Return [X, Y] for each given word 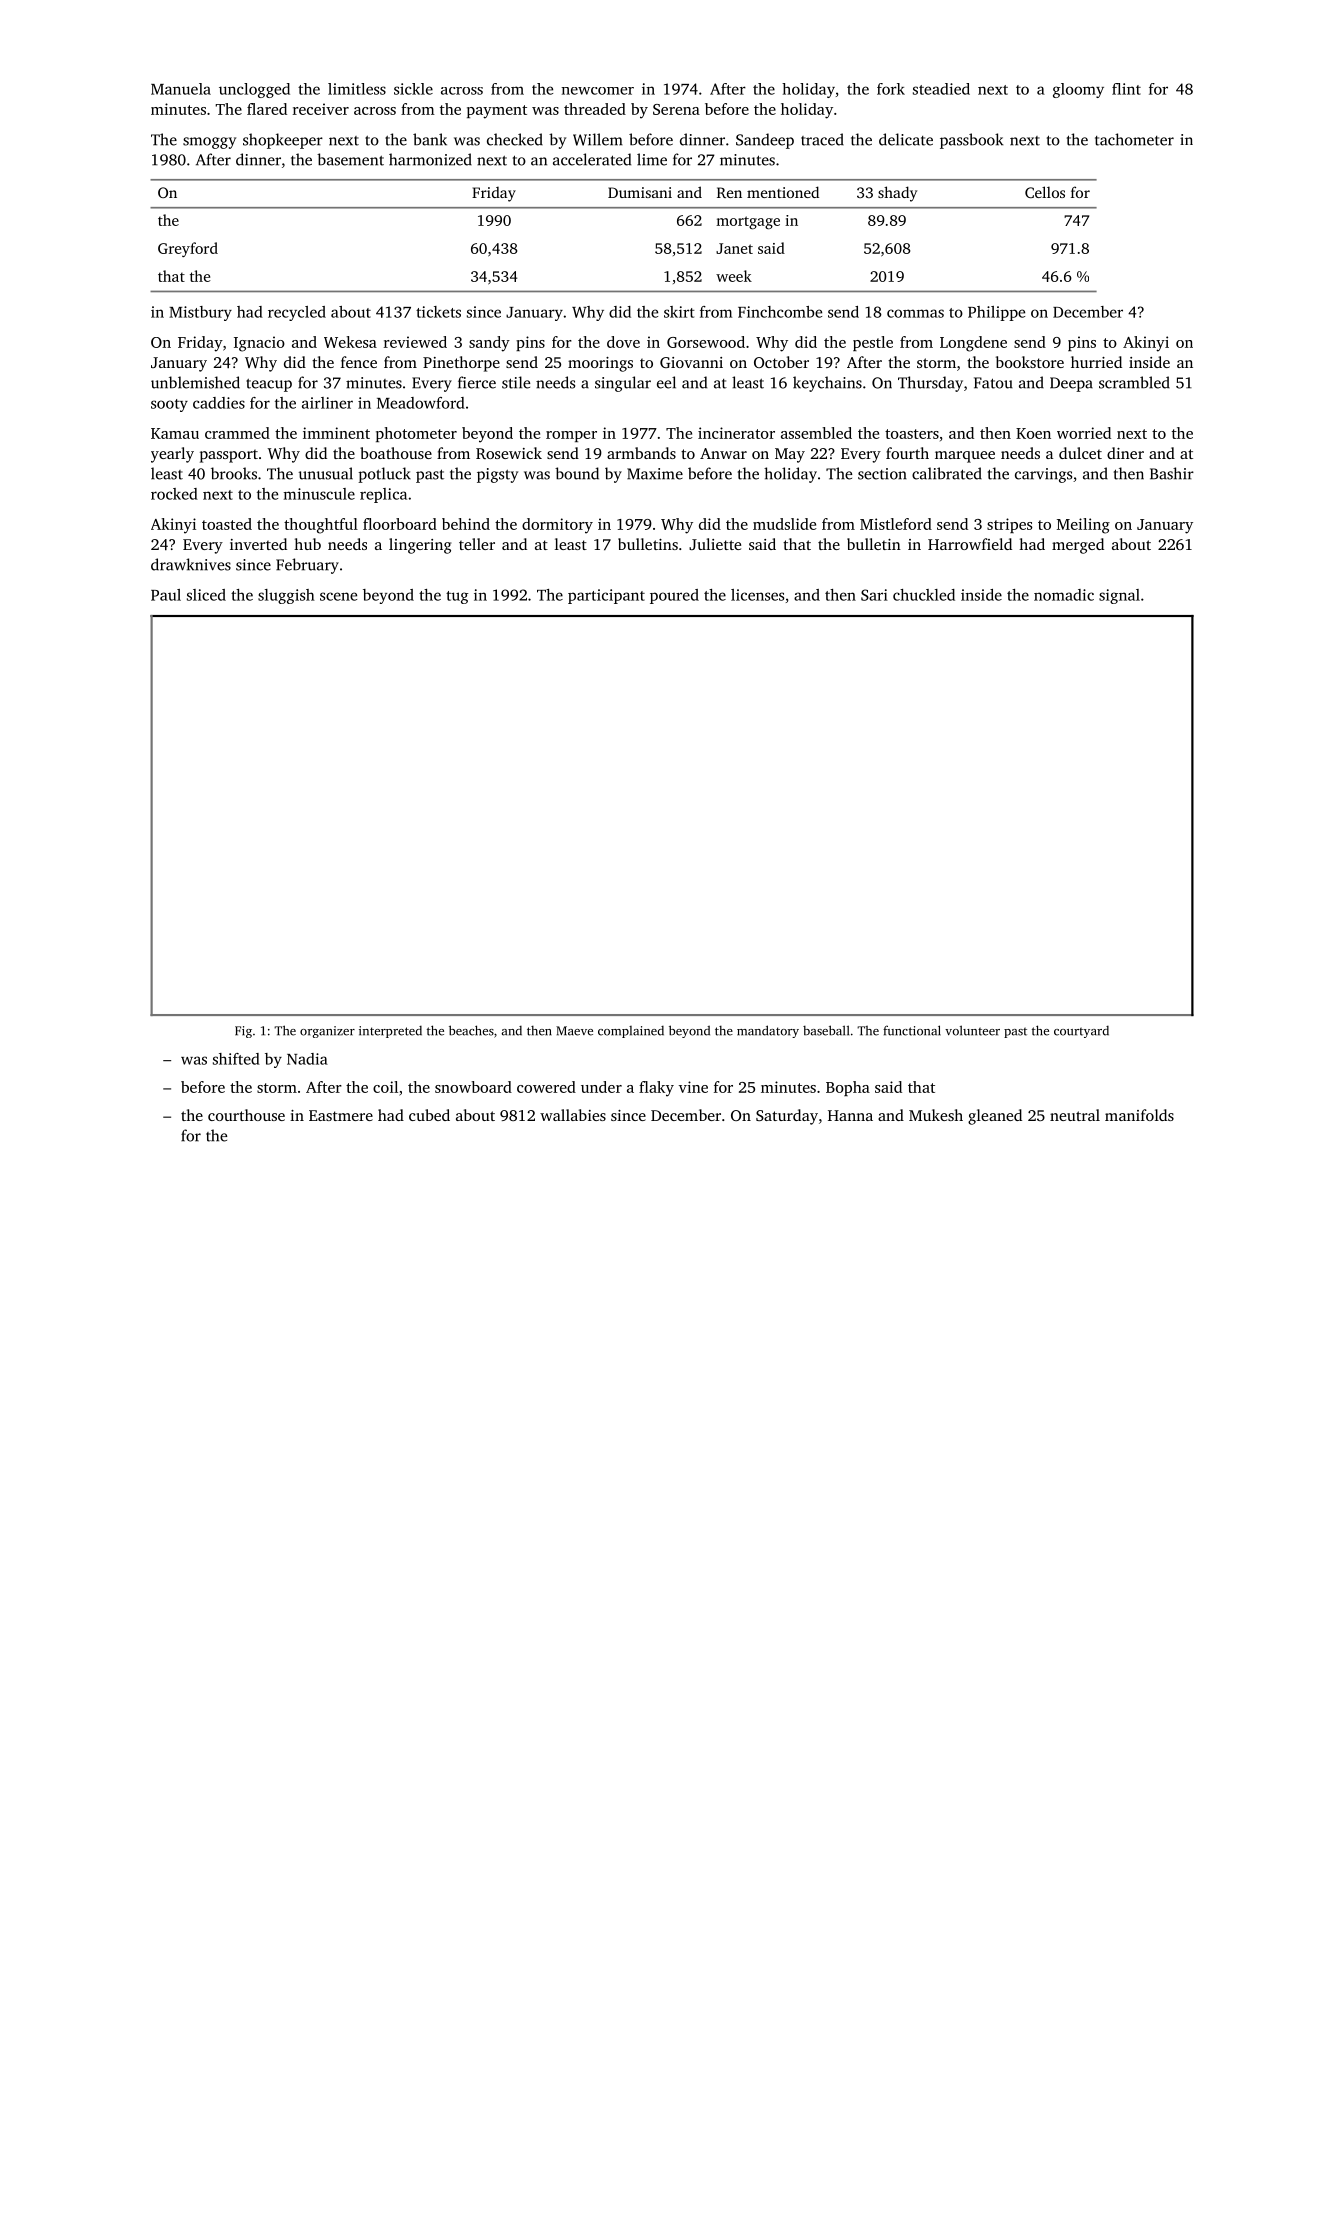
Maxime [655, 474]
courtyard [1081, 1032]
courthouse [246, 1115]
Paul [166, 595]
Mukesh [936, 1115]
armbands [641, 453]
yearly [172, 455]
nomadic [1064, 595]
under [601, 1087]
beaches [471, 1030]
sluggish [286, 596]
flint [1126, 89]
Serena [676, 109]
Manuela [181, 89]
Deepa [1071, 384]
